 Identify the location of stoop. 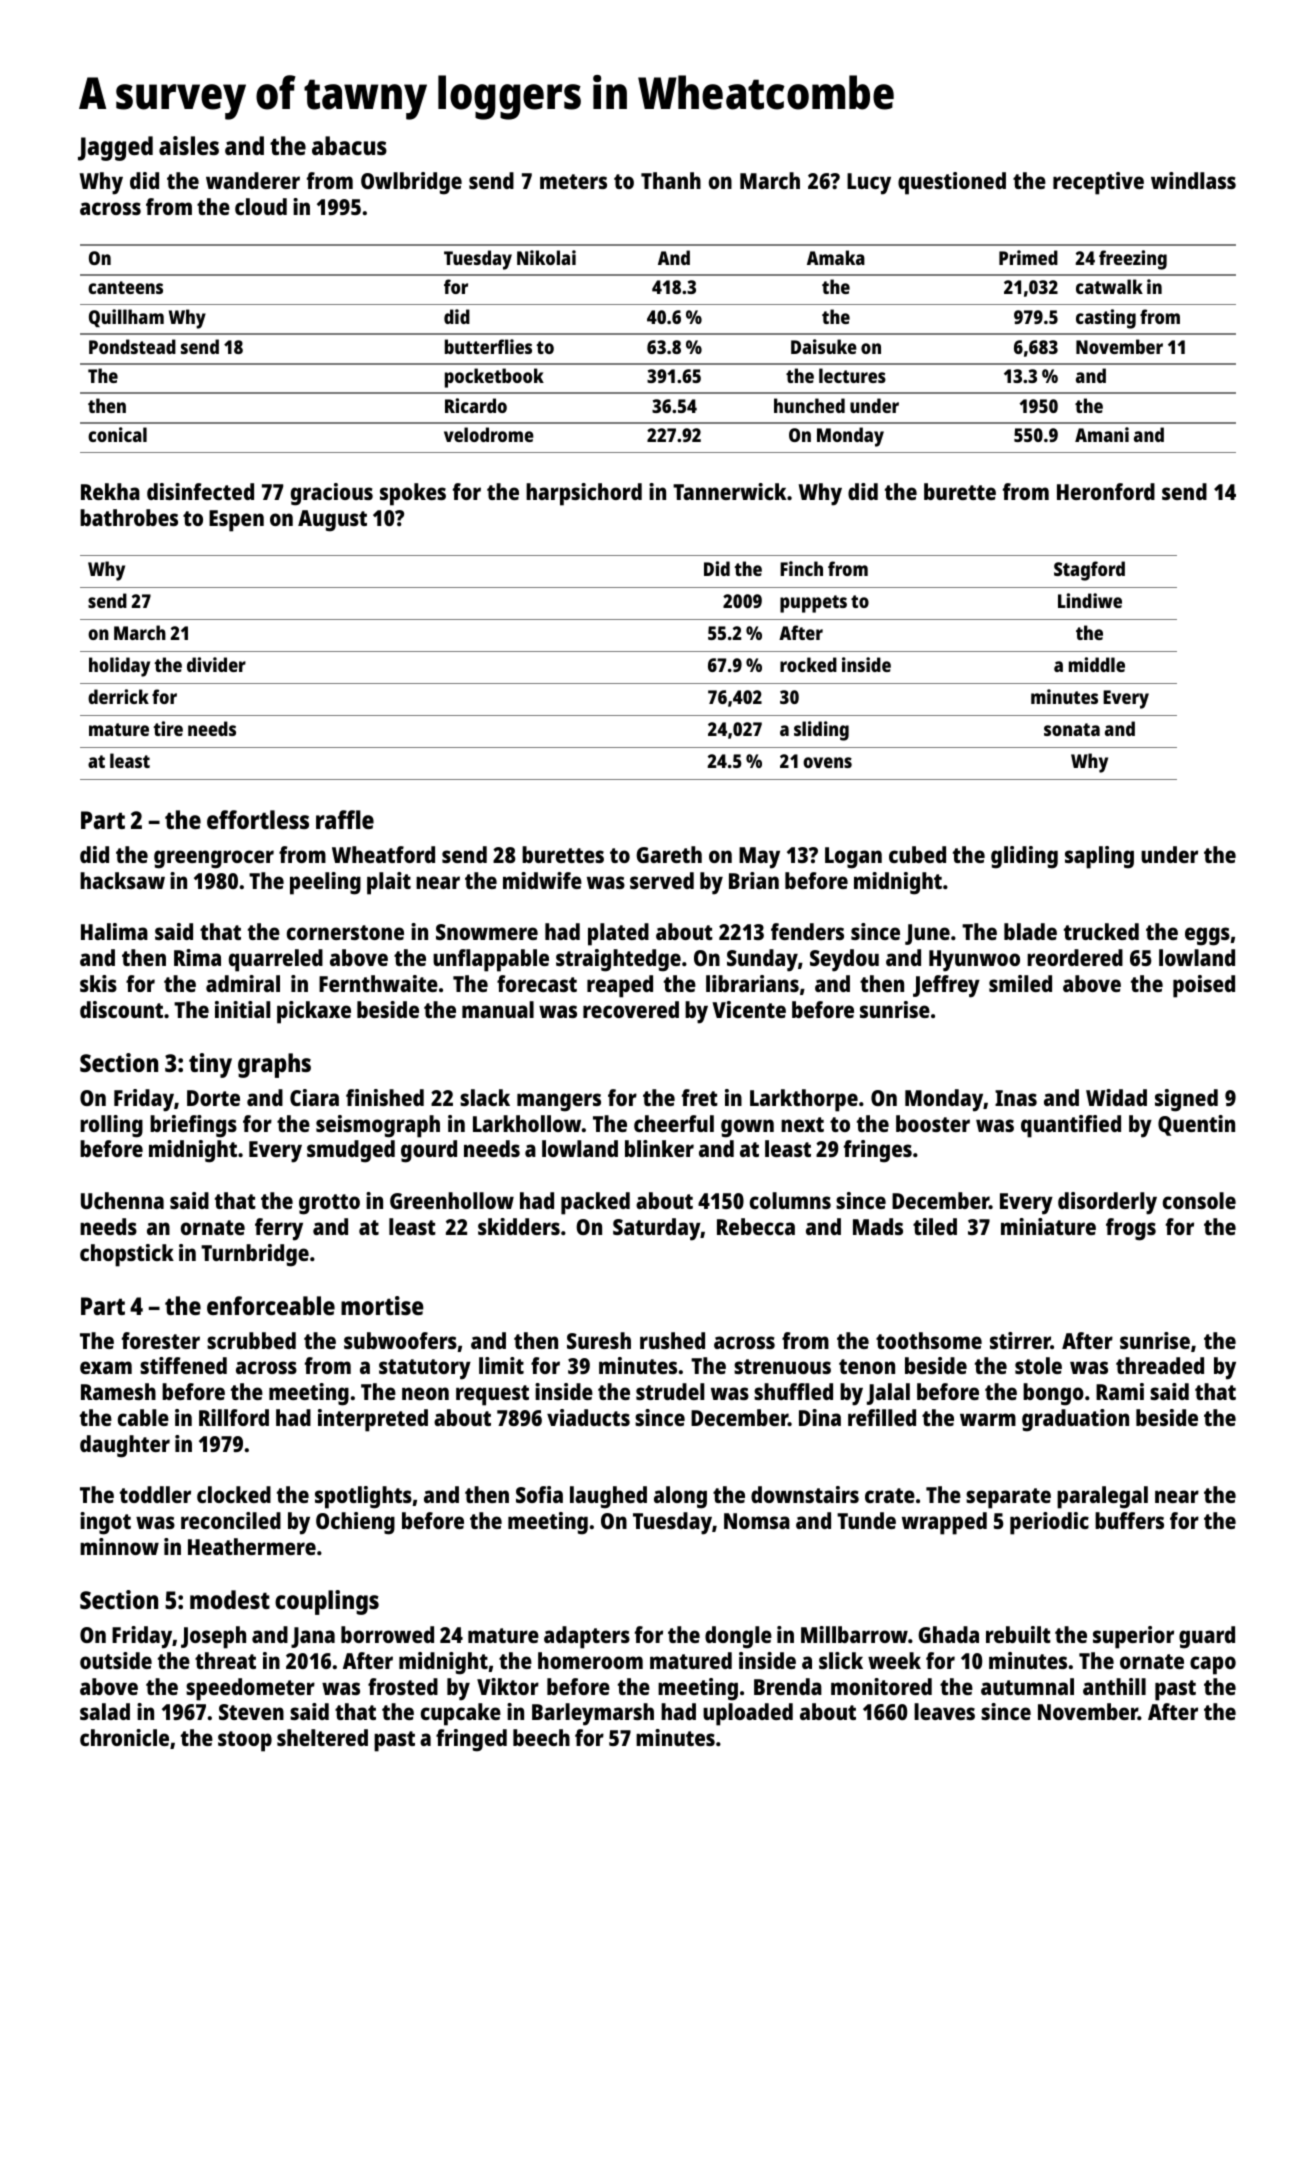
(245, 1741).
